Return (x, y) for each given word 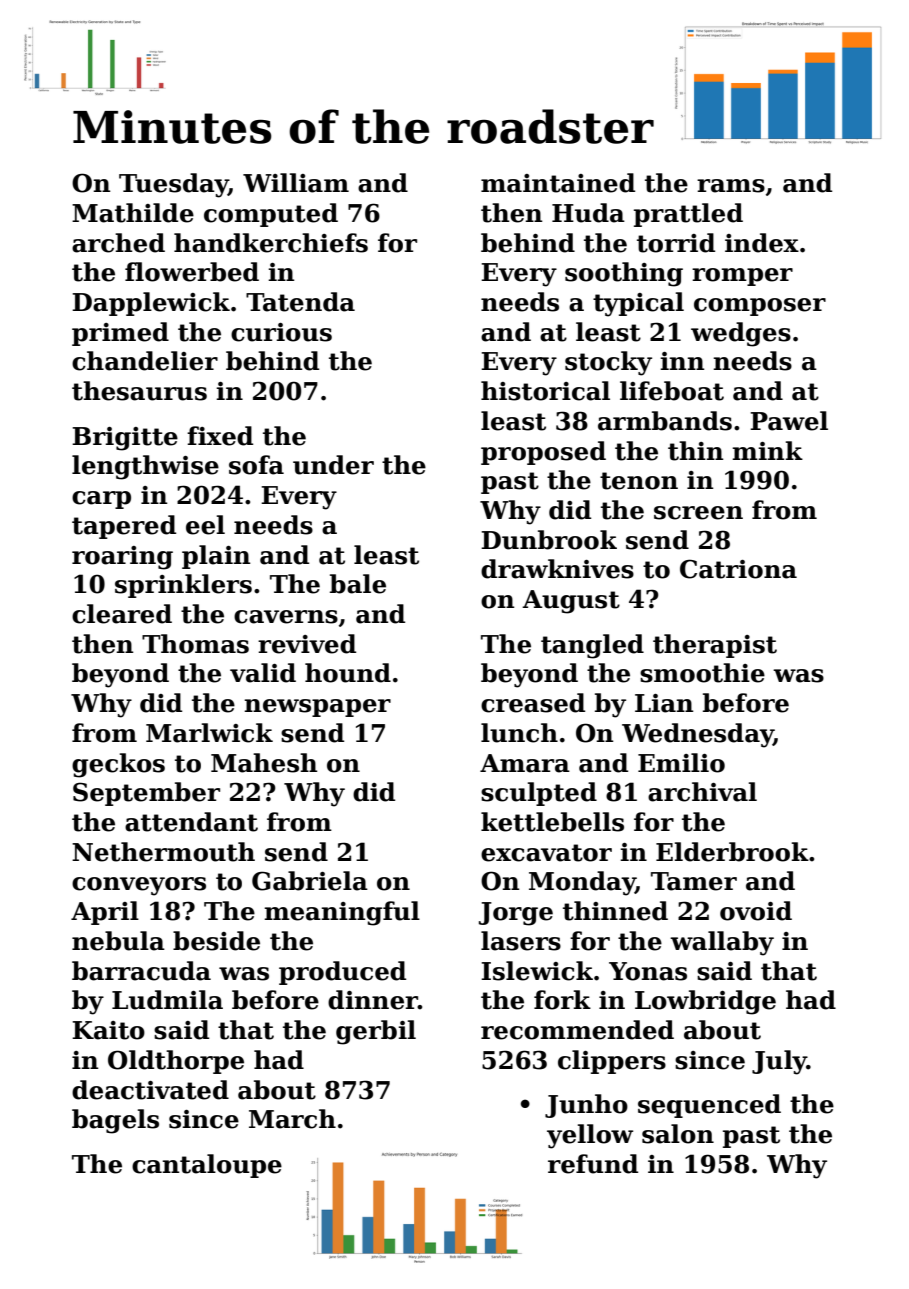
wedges (741, 334)
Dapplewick (151, 304)
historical (545, 391)
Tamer (694, 881)
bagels (115, 1121)
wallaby (722, 943)
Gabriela (310, 881)
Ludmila (167, 1000)
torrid (676, 243)
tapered (124, 527)
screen (698, 513)
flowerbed (192, 272)
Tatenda (300, 302)
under (333, 465)
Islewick (537, 971)
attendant (191, 822)
